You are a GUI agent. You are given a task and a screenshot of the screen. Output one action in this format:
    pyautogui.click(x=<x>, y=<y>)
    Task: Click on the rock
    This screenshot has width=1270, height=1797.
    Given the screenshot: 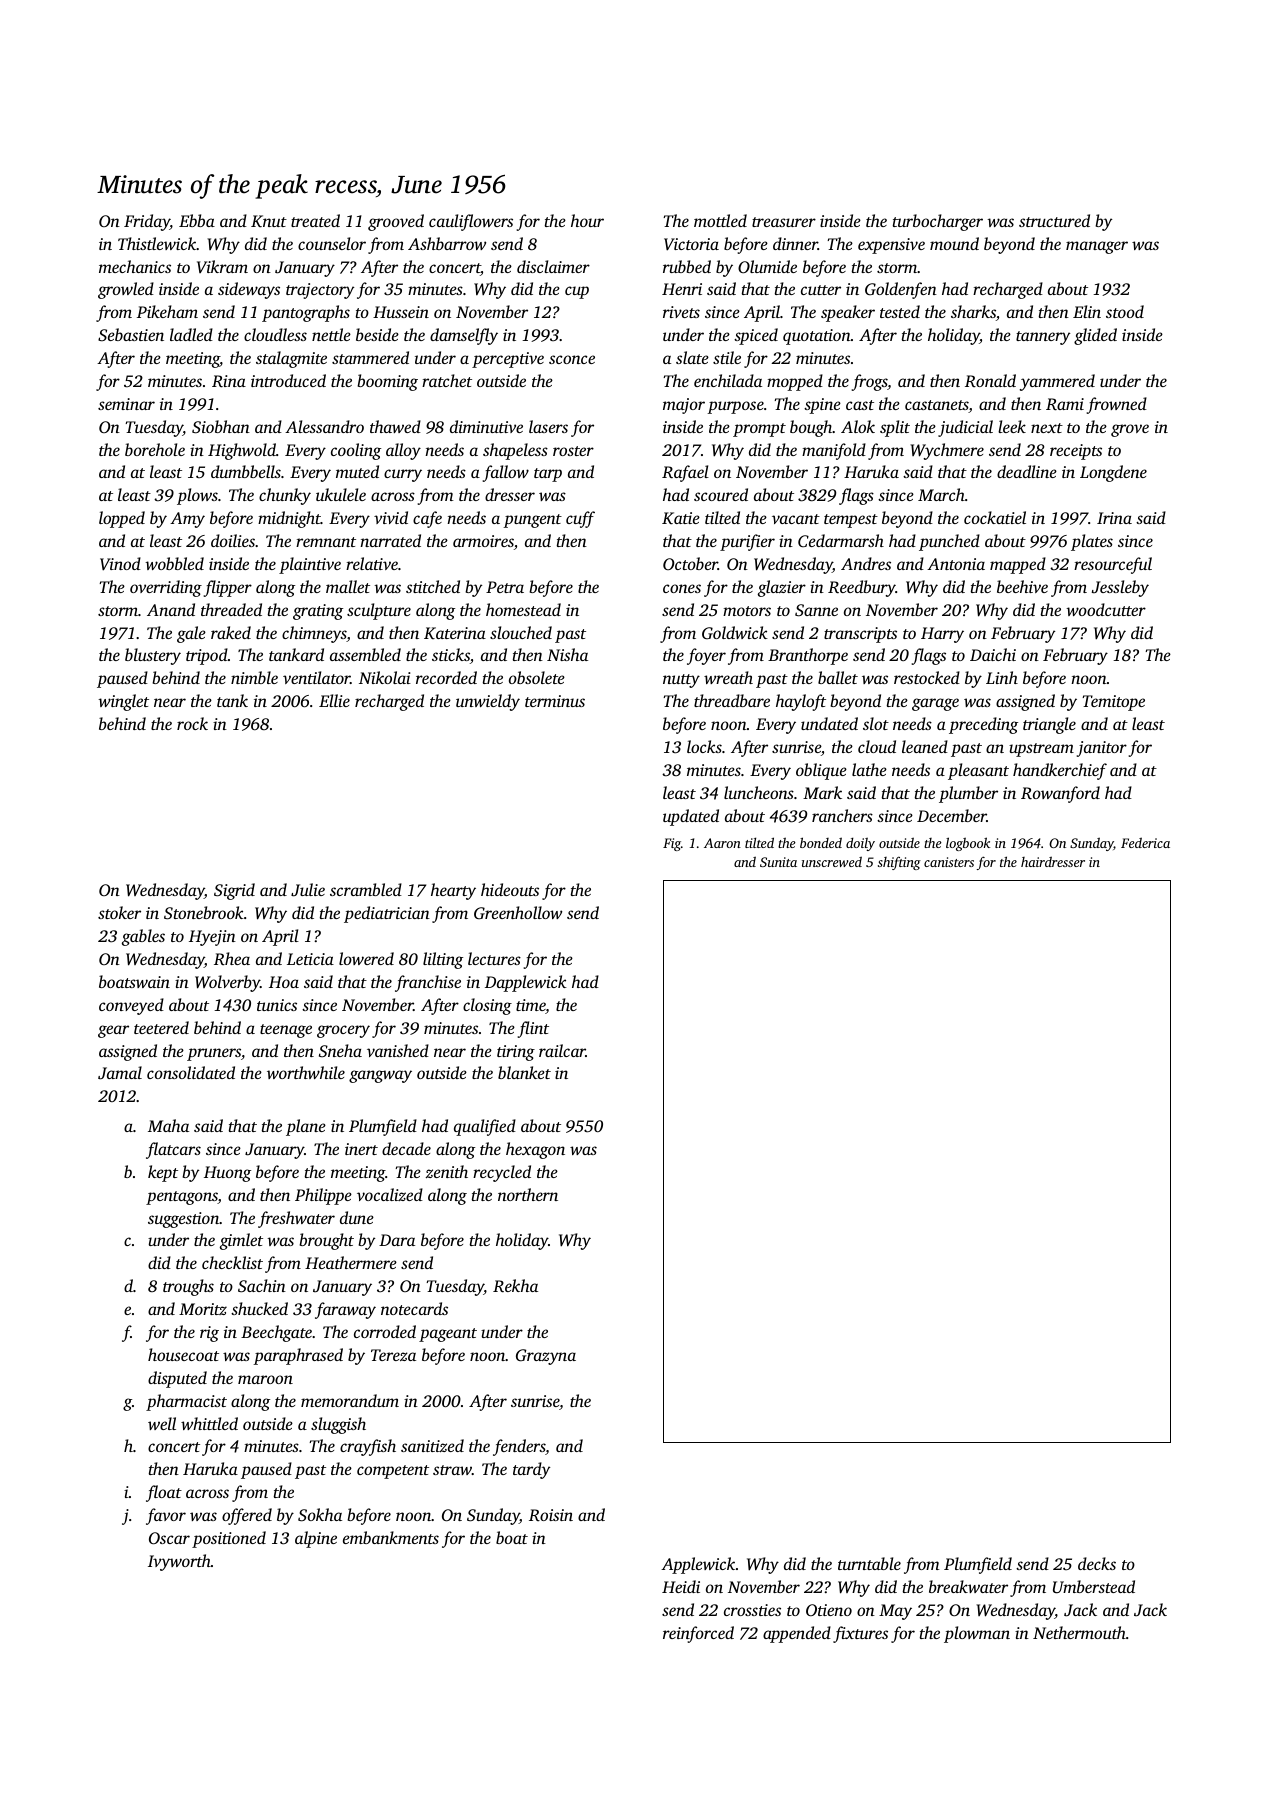 What is the action you would take?
    pyautogui.click(x=192, y=723)
